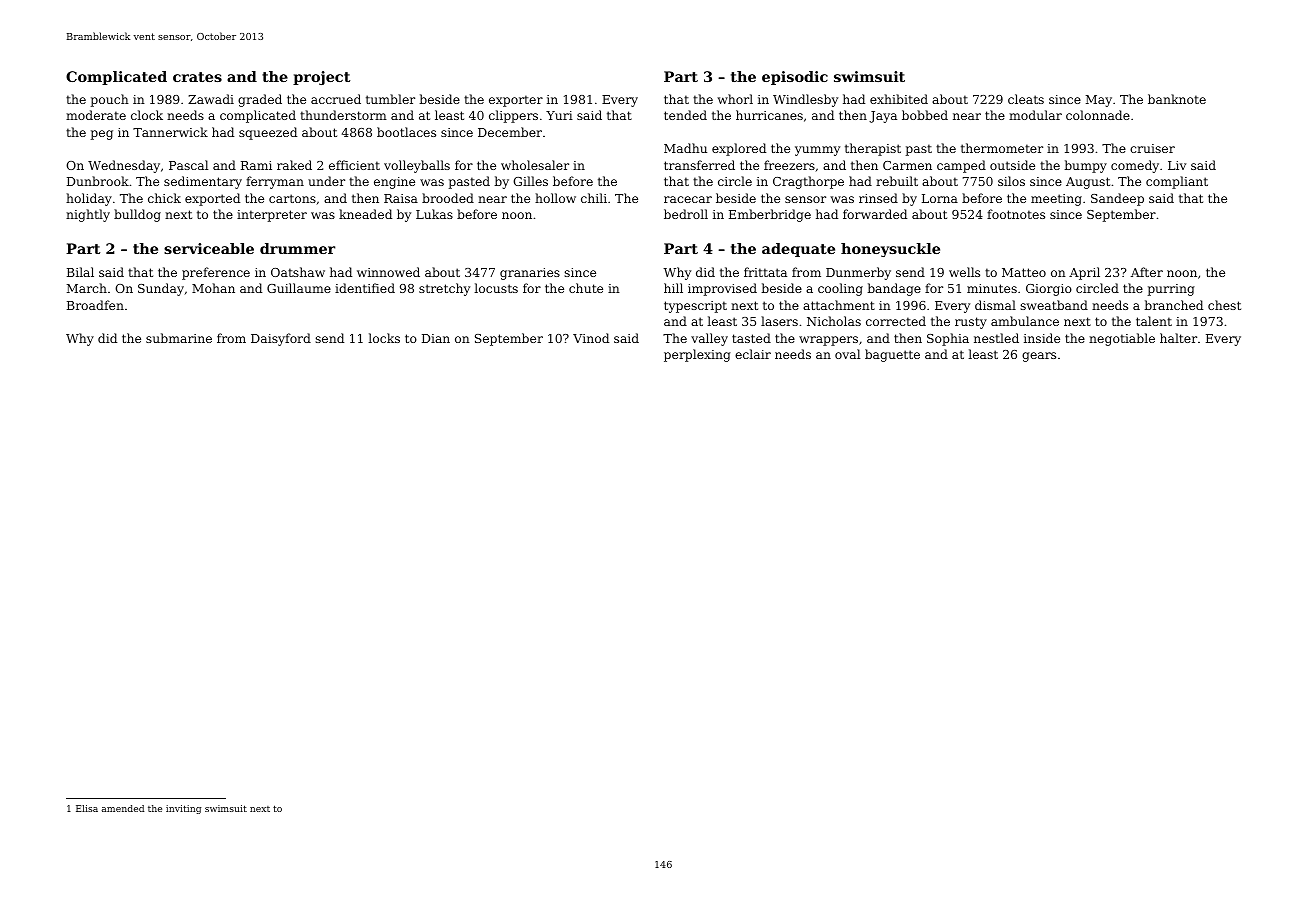 The height and width of the screenshot is (924, 1308). What do you see at coordinates (123, 808) in the screenshot?
I see `amended` at bounding box center [123, 808].
